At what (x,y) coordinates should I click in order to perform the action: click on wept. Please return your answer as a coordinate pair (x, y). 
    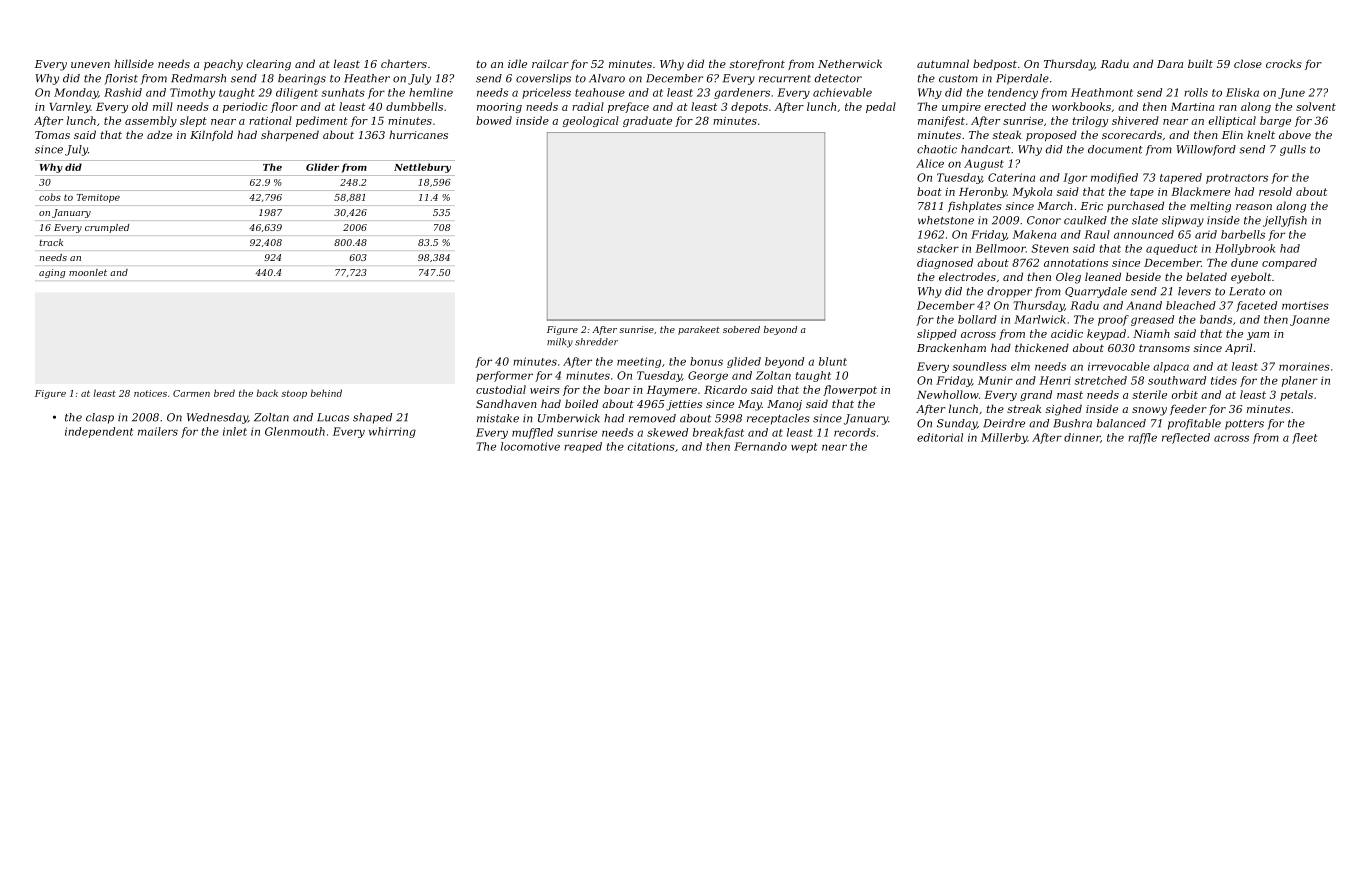
    Looking at the image, I should click on (804, 448).
